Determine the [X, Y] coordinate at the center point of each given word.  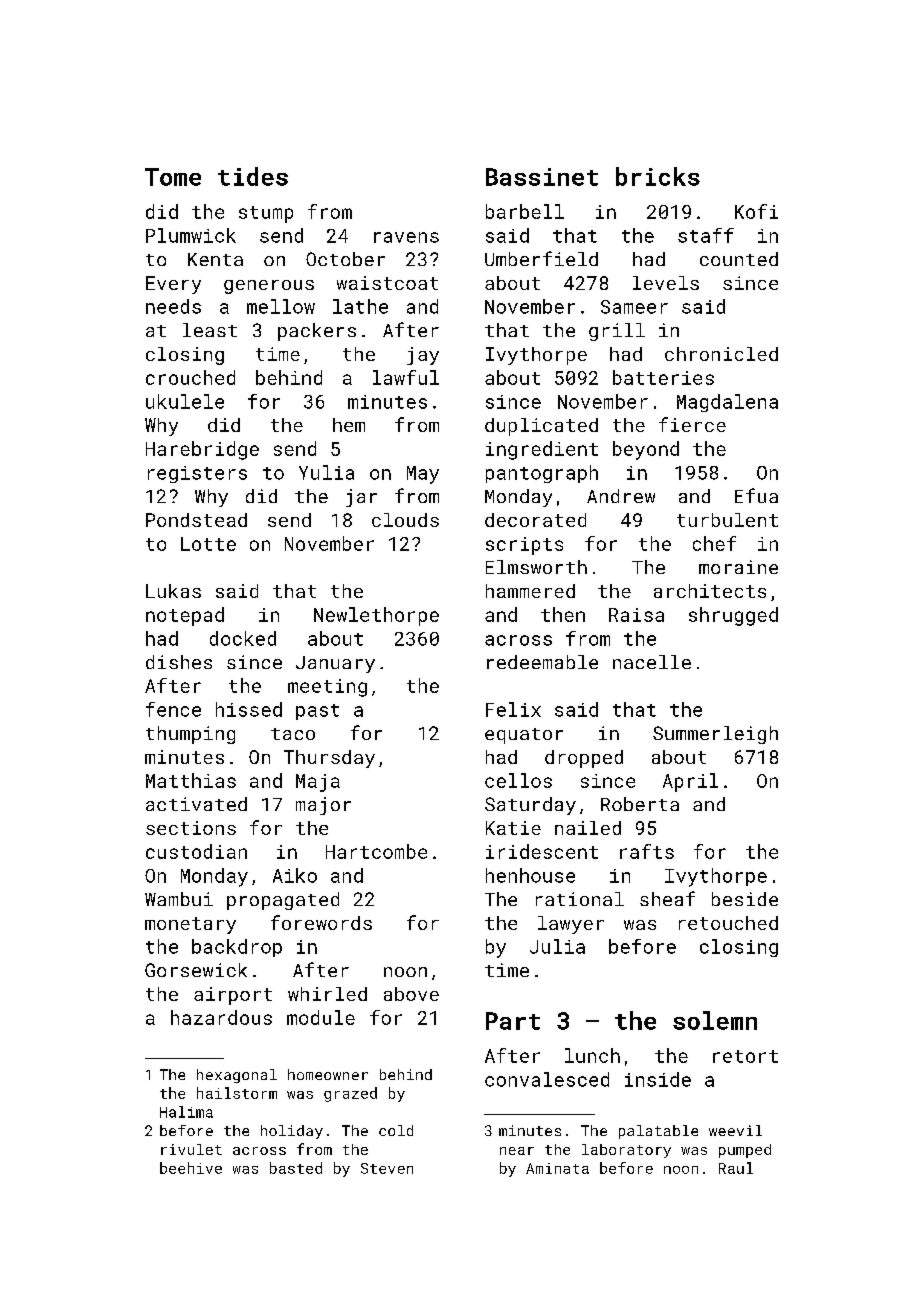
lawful [406, 377]
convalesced [547, 1079]
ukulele [185, 401]
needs [173, 306]
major [323, 806]
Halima [186, 1112]
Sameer [634, 307]
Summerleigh [715, 735]
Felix [513, 709]
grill [617, 332]
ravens [406, 237]
